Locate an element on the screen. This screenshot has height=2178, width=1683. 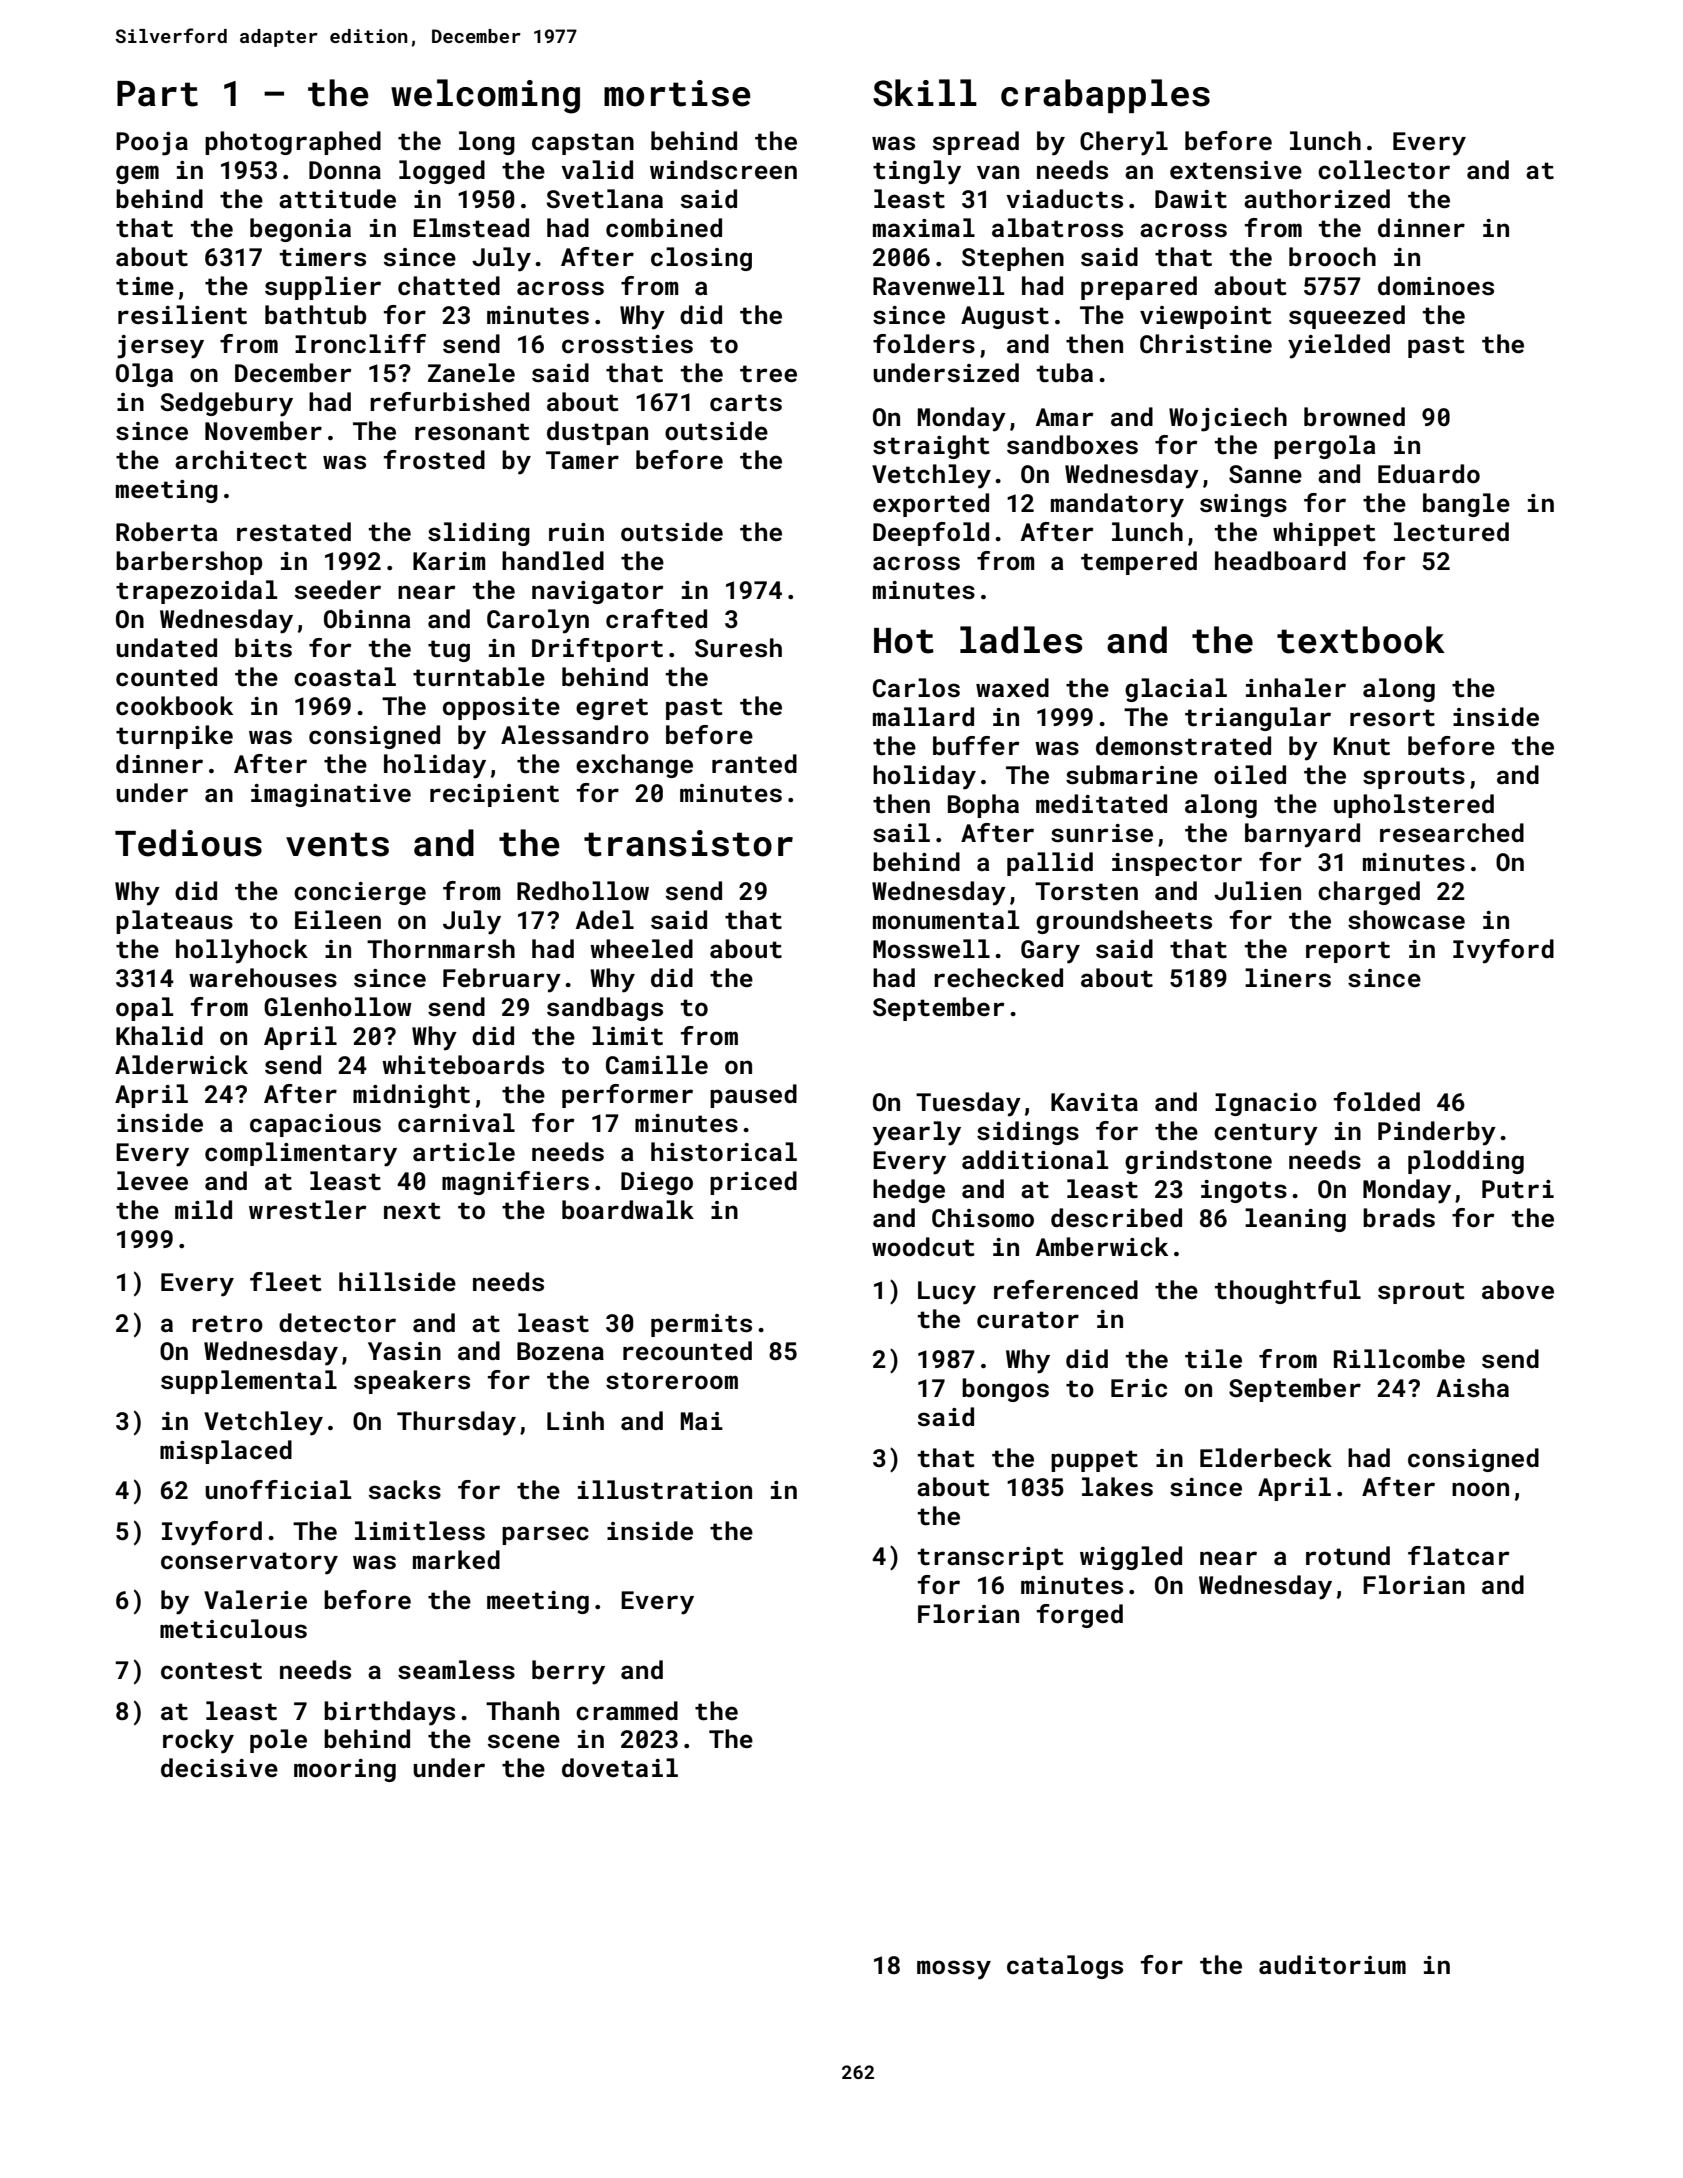
crossties is located at coordinates (627, 344).
